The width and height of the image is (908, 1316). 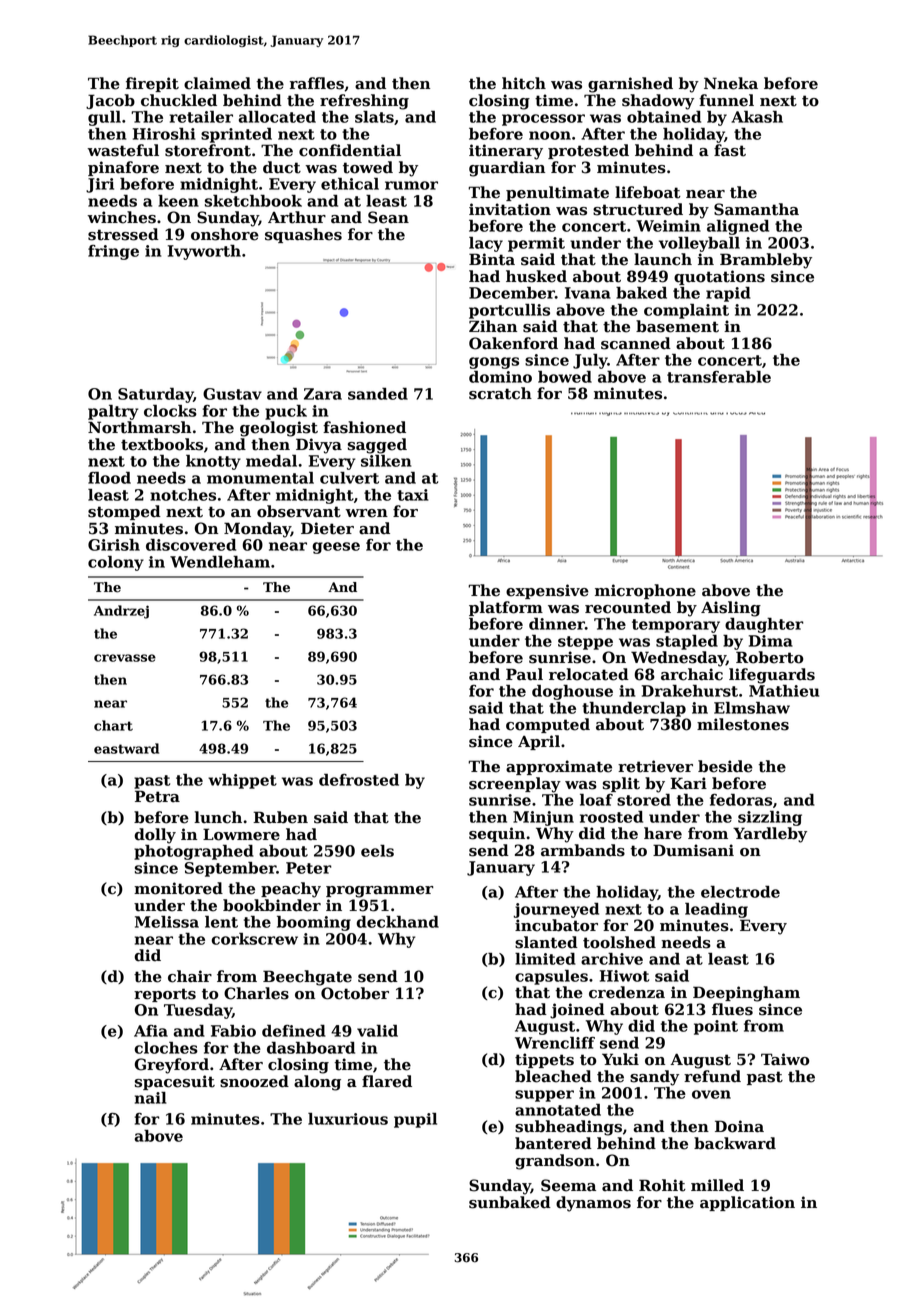 What do you see at coordinates (524, 83) in the image?
I see `hitch` at bounding box center [524, 83].
